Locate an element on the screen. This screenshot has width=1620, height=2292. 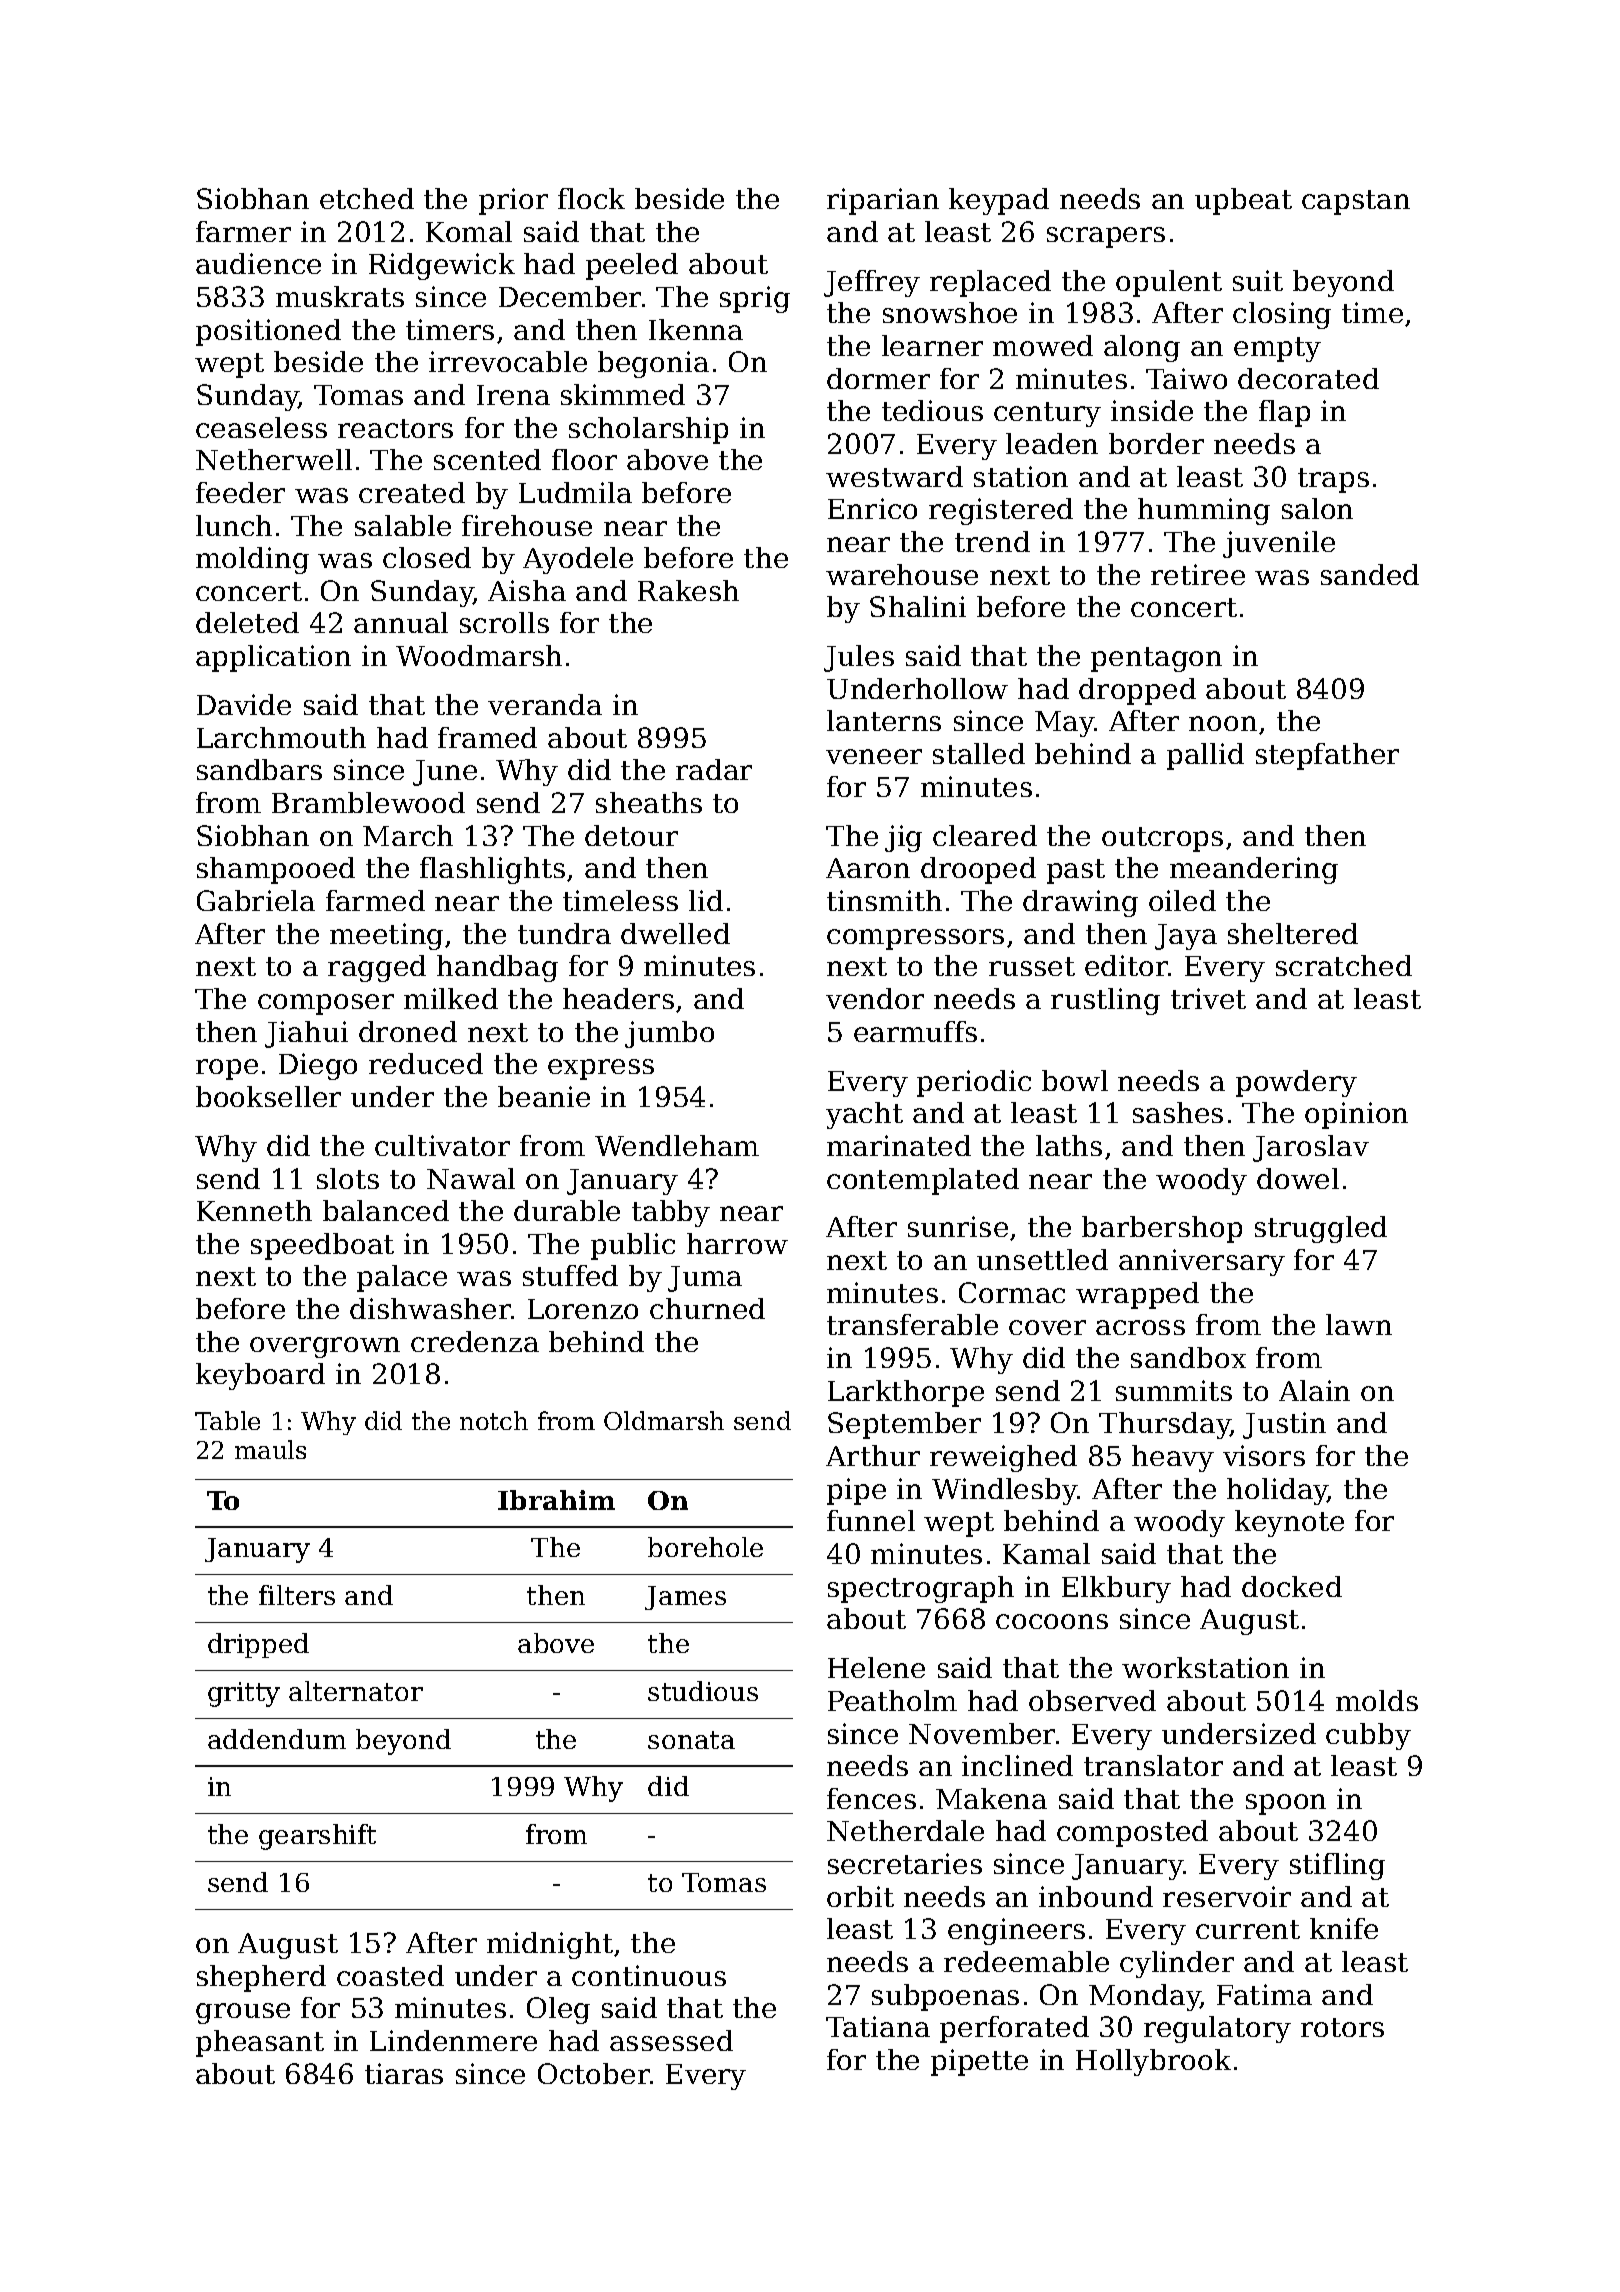
tiaras is located at coordinates (404, 2073).
